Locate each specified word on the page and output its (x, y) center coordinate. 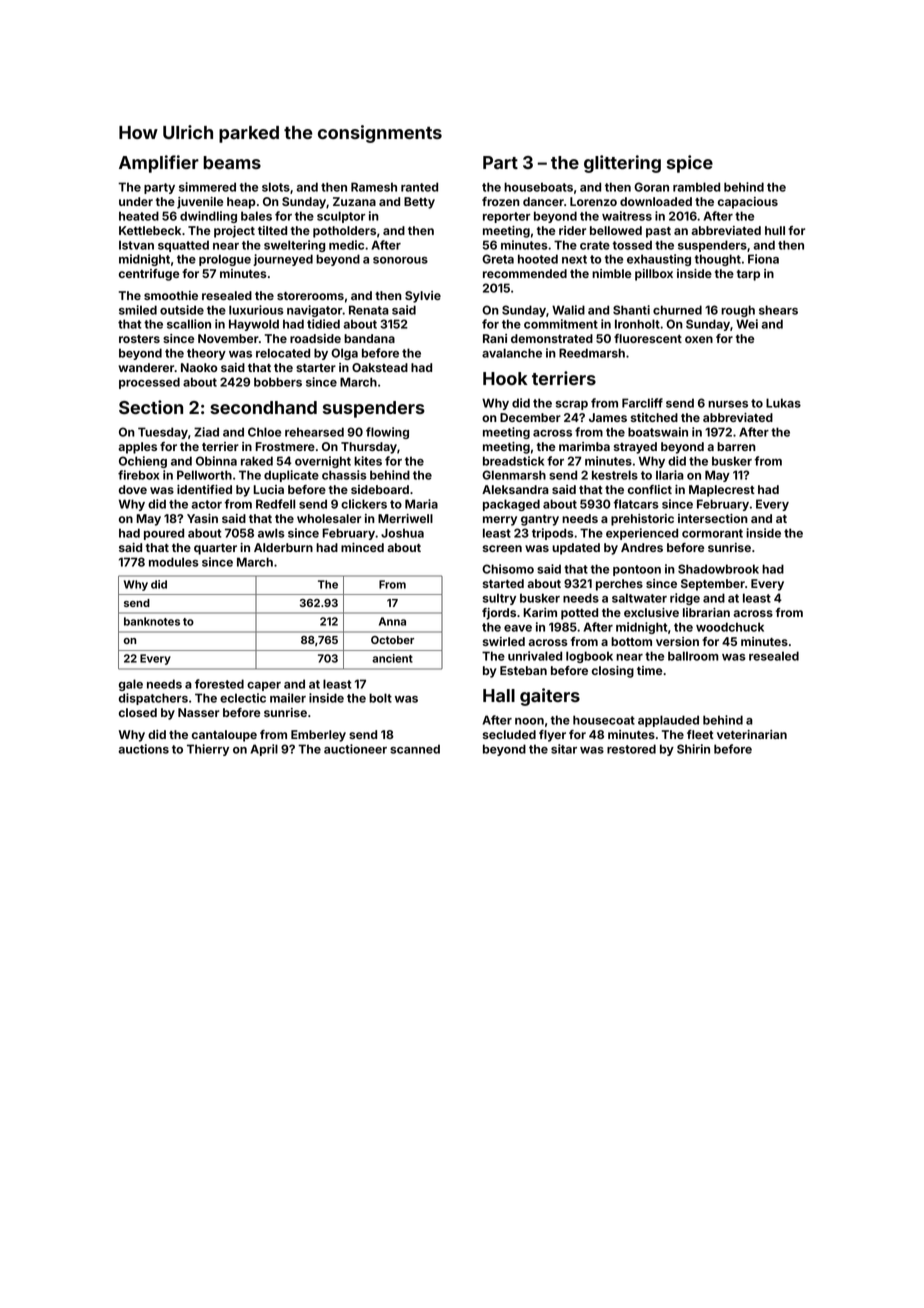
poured (164, 534)
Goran (651, 187)
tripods (553, 534)
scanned (415, 749)
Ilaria (670, 475)
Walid (568, 310)
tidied (323, 324)
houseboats (538, 187)
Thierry (208, 750)
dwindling (208, 217)
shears (778, 310)
